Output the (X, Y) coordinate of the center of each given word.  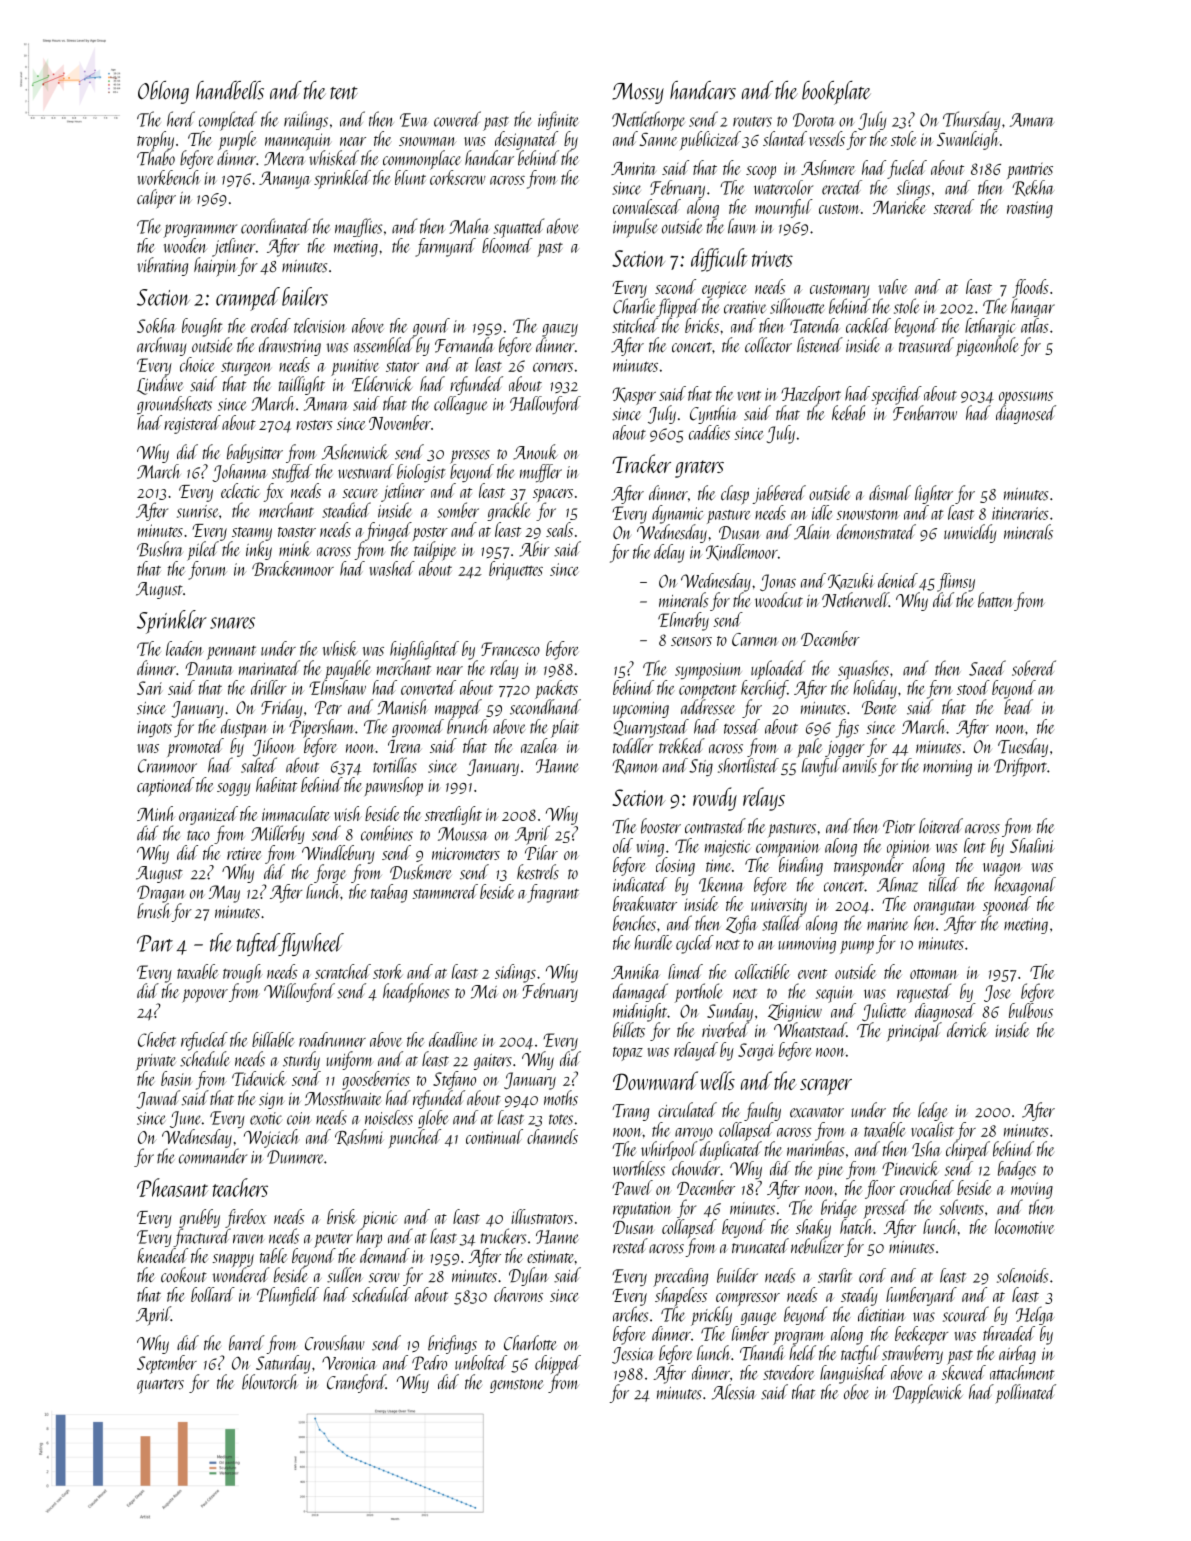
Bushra (160, 549)
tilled (944, 884)
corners (553, 367)
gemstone (517, 1386)
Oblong (163, 92)
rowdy (715, 799)
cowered (457, 119)
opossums (1026, 398)
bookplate (836, 93)
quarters (160, 1386)
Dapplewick (928, 1394)
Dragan (161, 894)
